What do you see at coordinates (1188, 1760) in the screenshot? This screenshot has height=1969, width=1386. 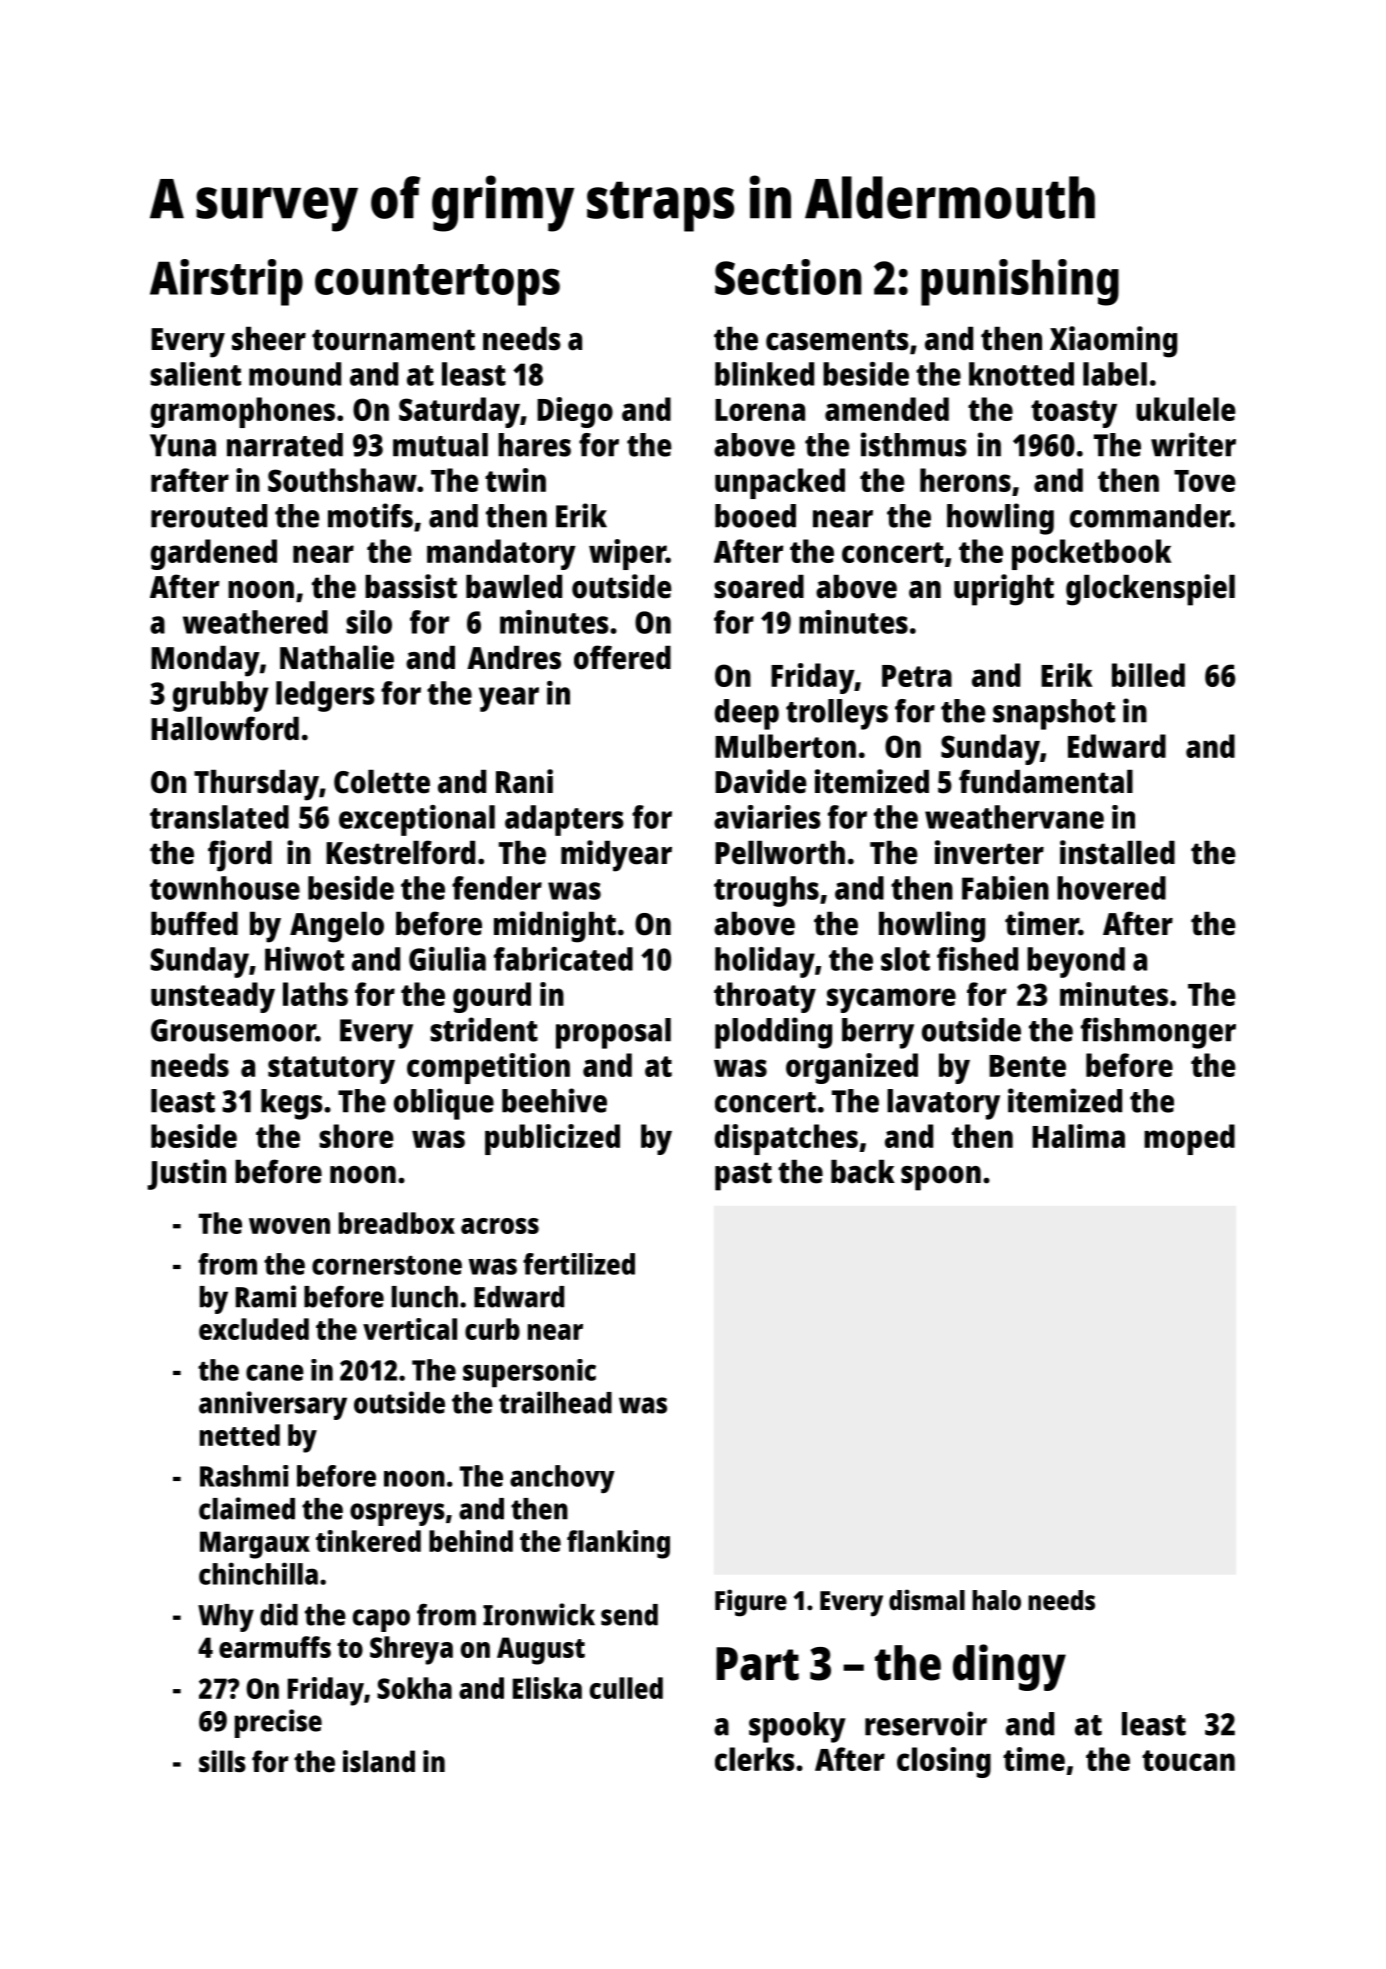 I see `toucan` at bounding box center [1188, 1760].
